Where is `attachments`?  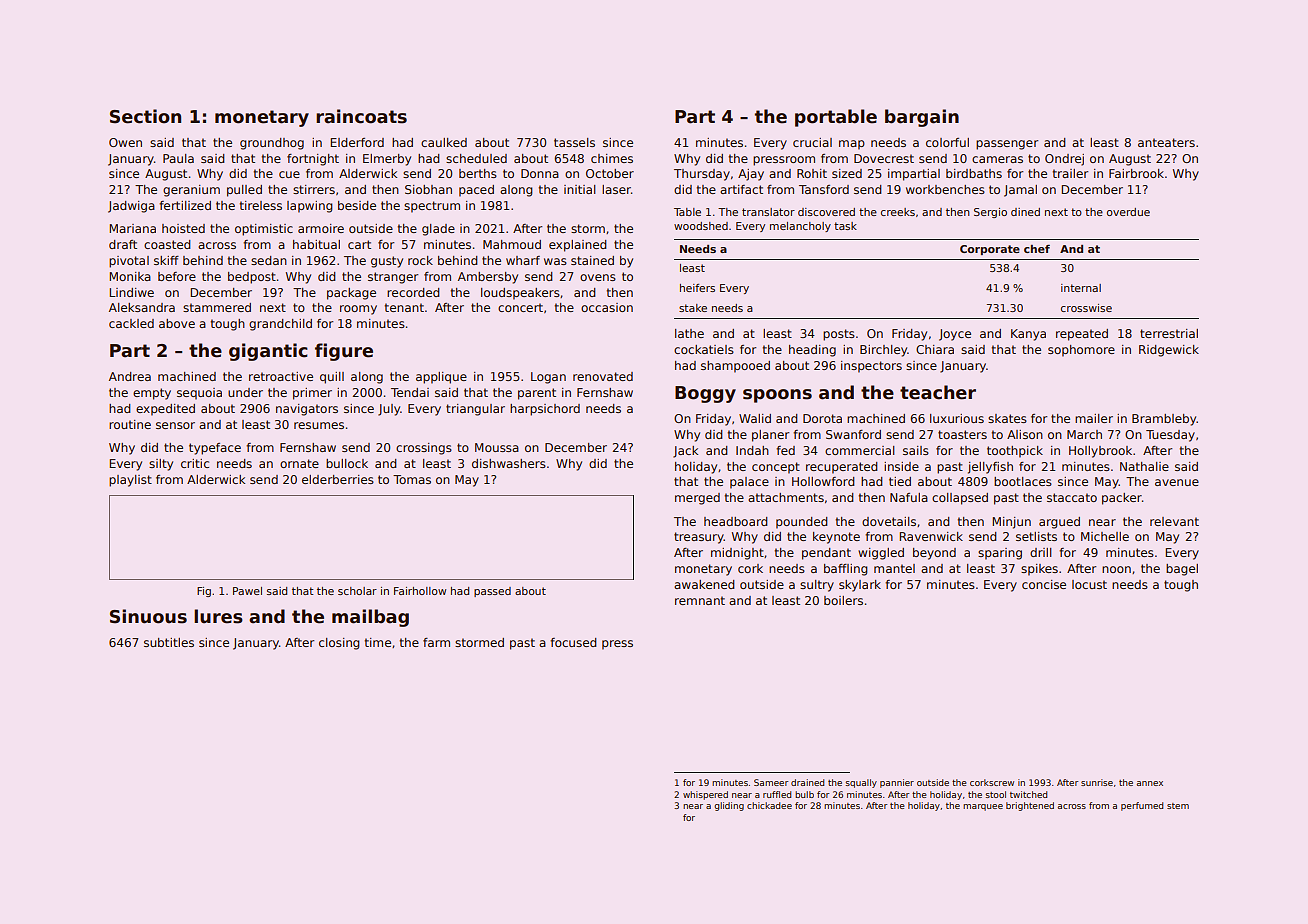
attachments is located at coordinates (786, 497).
